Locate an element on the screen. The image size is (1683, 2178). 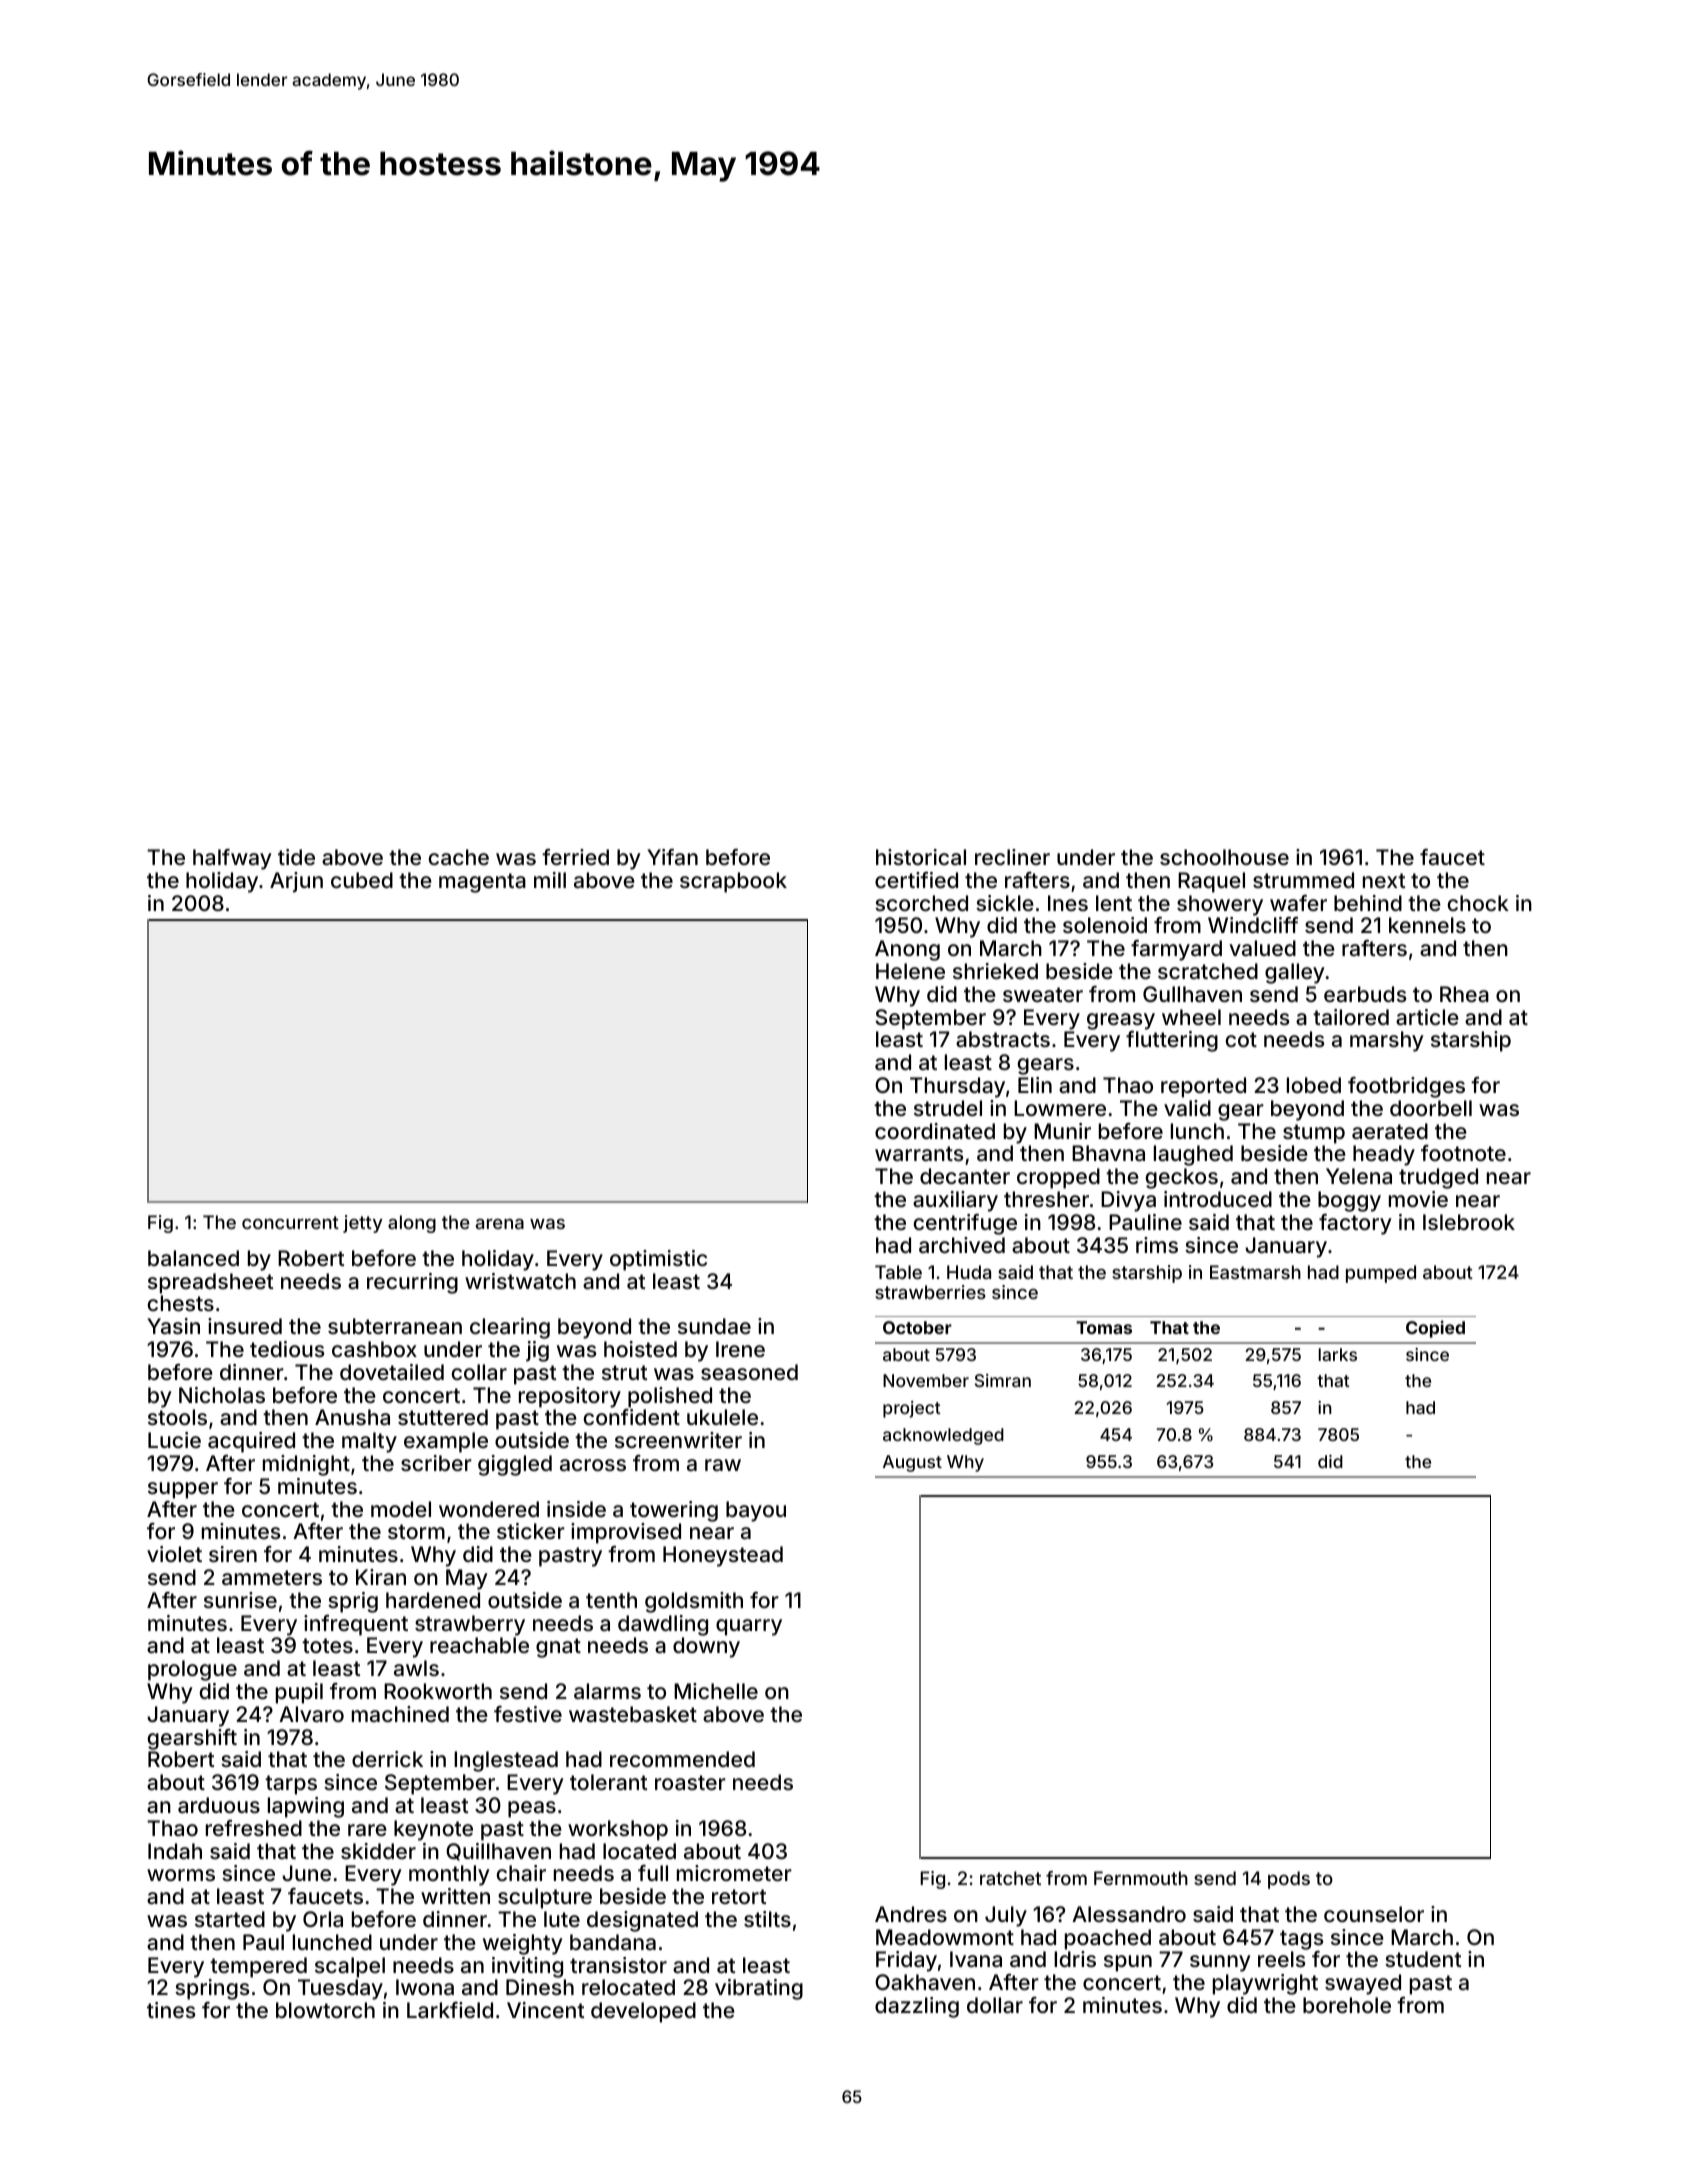
hoisted is located at coordinates (640, 1349).
